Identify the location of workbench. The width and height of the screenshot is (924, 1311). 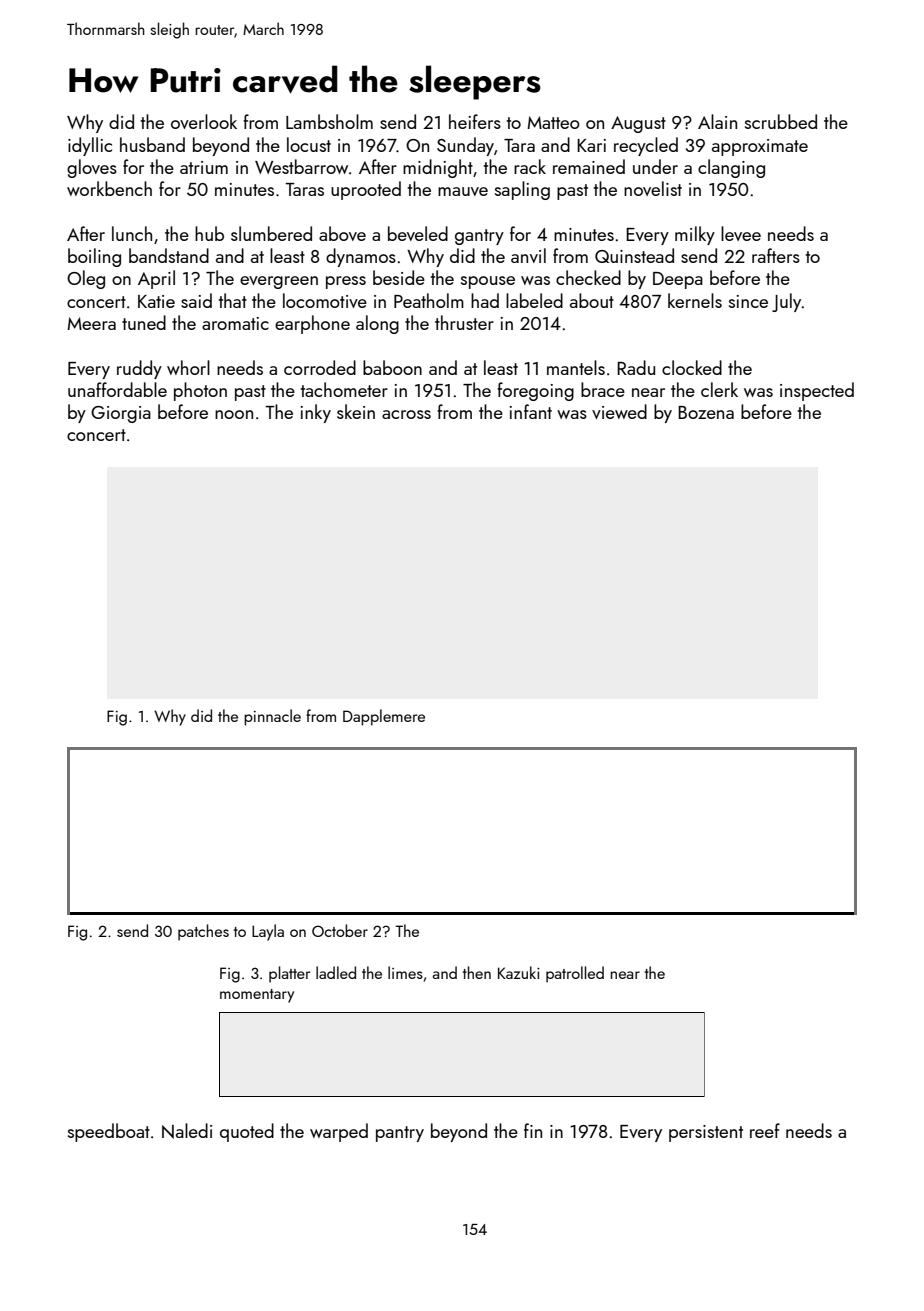
(109, 188).
